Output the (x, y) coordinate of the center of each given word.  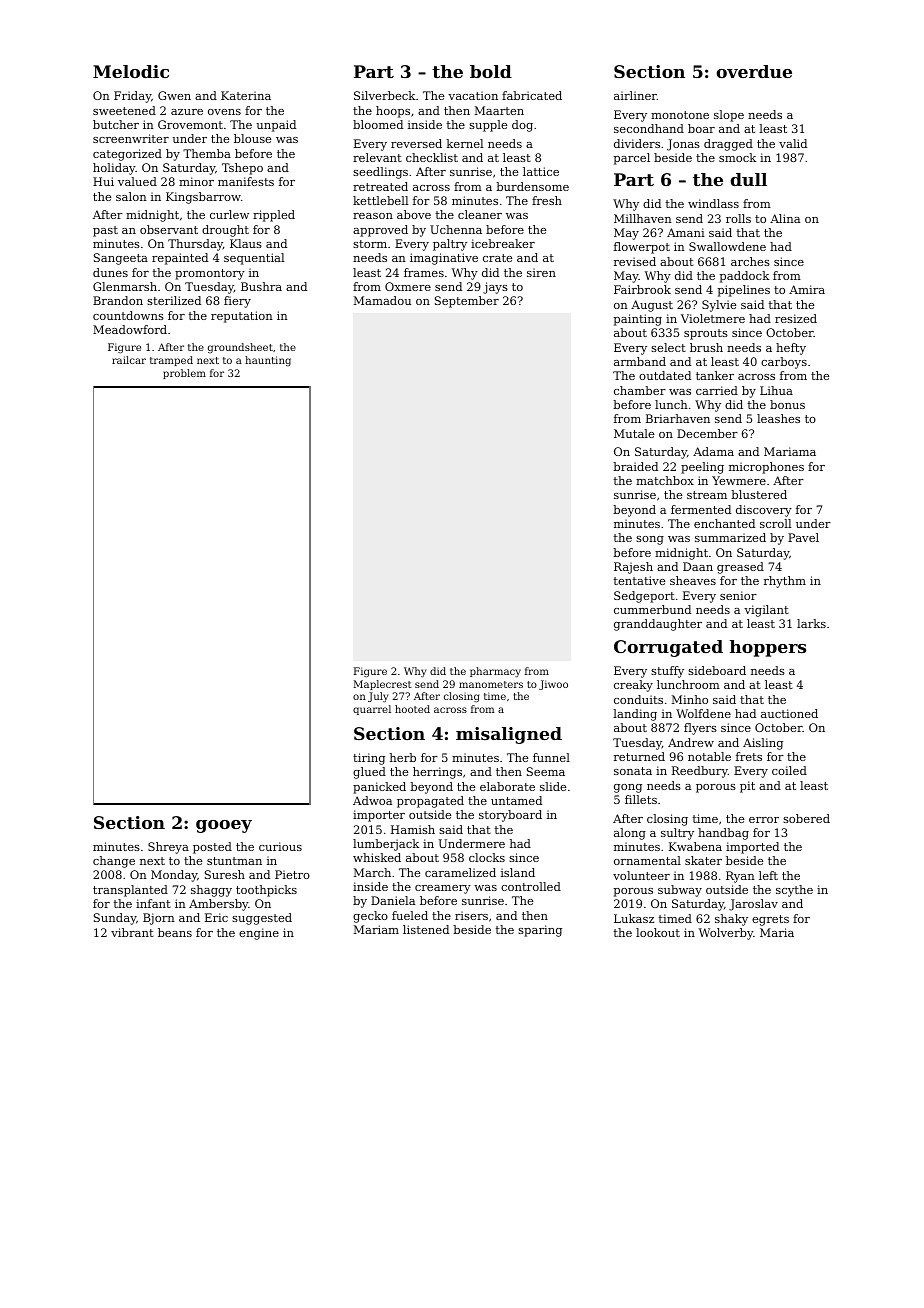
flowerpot (642, 248)
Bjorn (159, 919)
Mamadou (382, 300)
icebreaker (503, 243)
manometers (491, 684)
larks (811, 623)
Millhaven (643, 218)
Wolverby (726, 934)
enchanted (724, 523)
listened (426, 929)
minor (196, 181)
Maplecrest (383, 685)
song (650, 540)
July (378, 697)
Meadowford (130, 329)
